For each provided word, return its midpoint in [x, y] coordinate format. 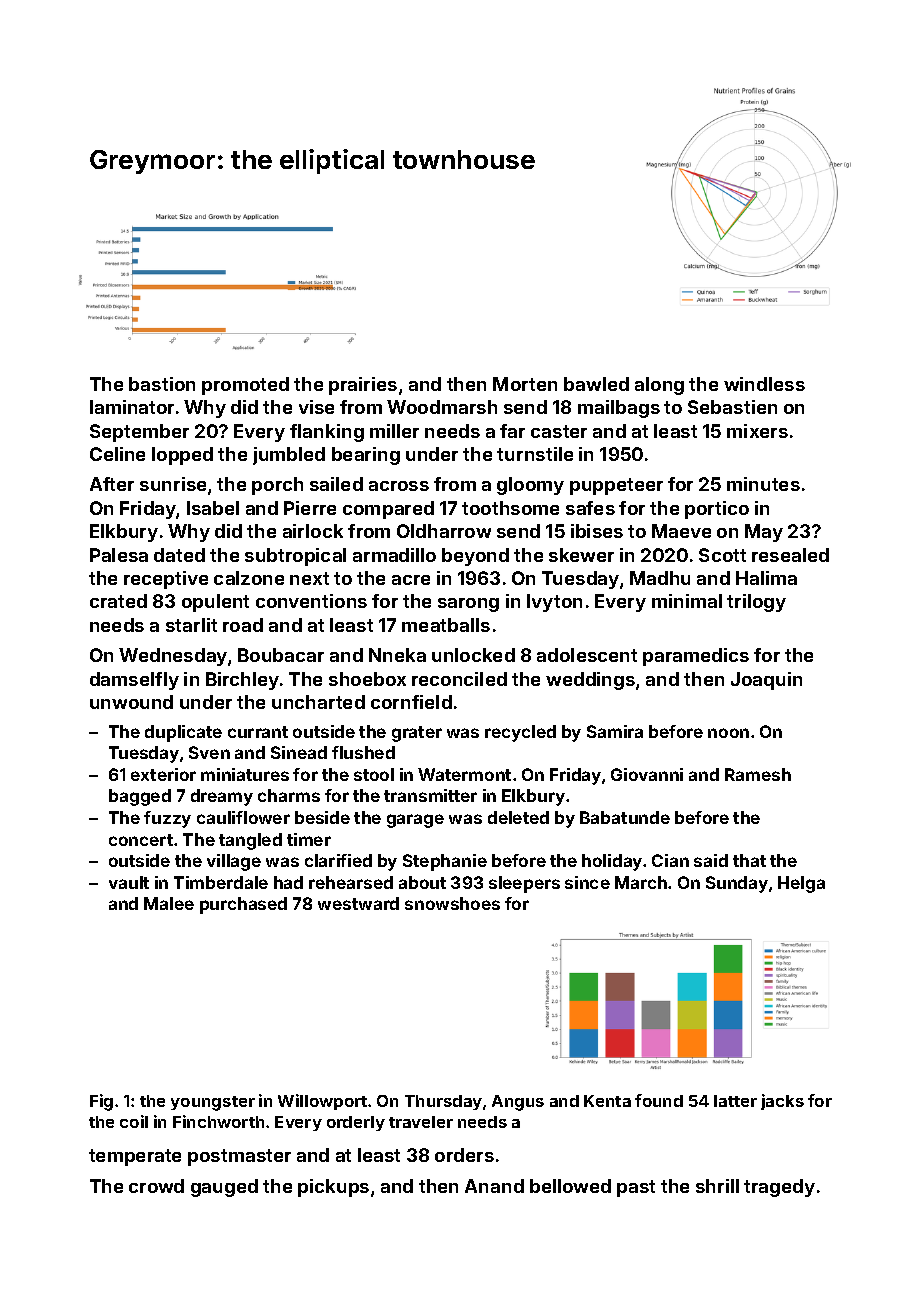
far [512, 431]
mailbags [619, 409]
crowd [156, 1186]
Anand [494, 1186]
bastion [162, 384]
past [636, 1188]
